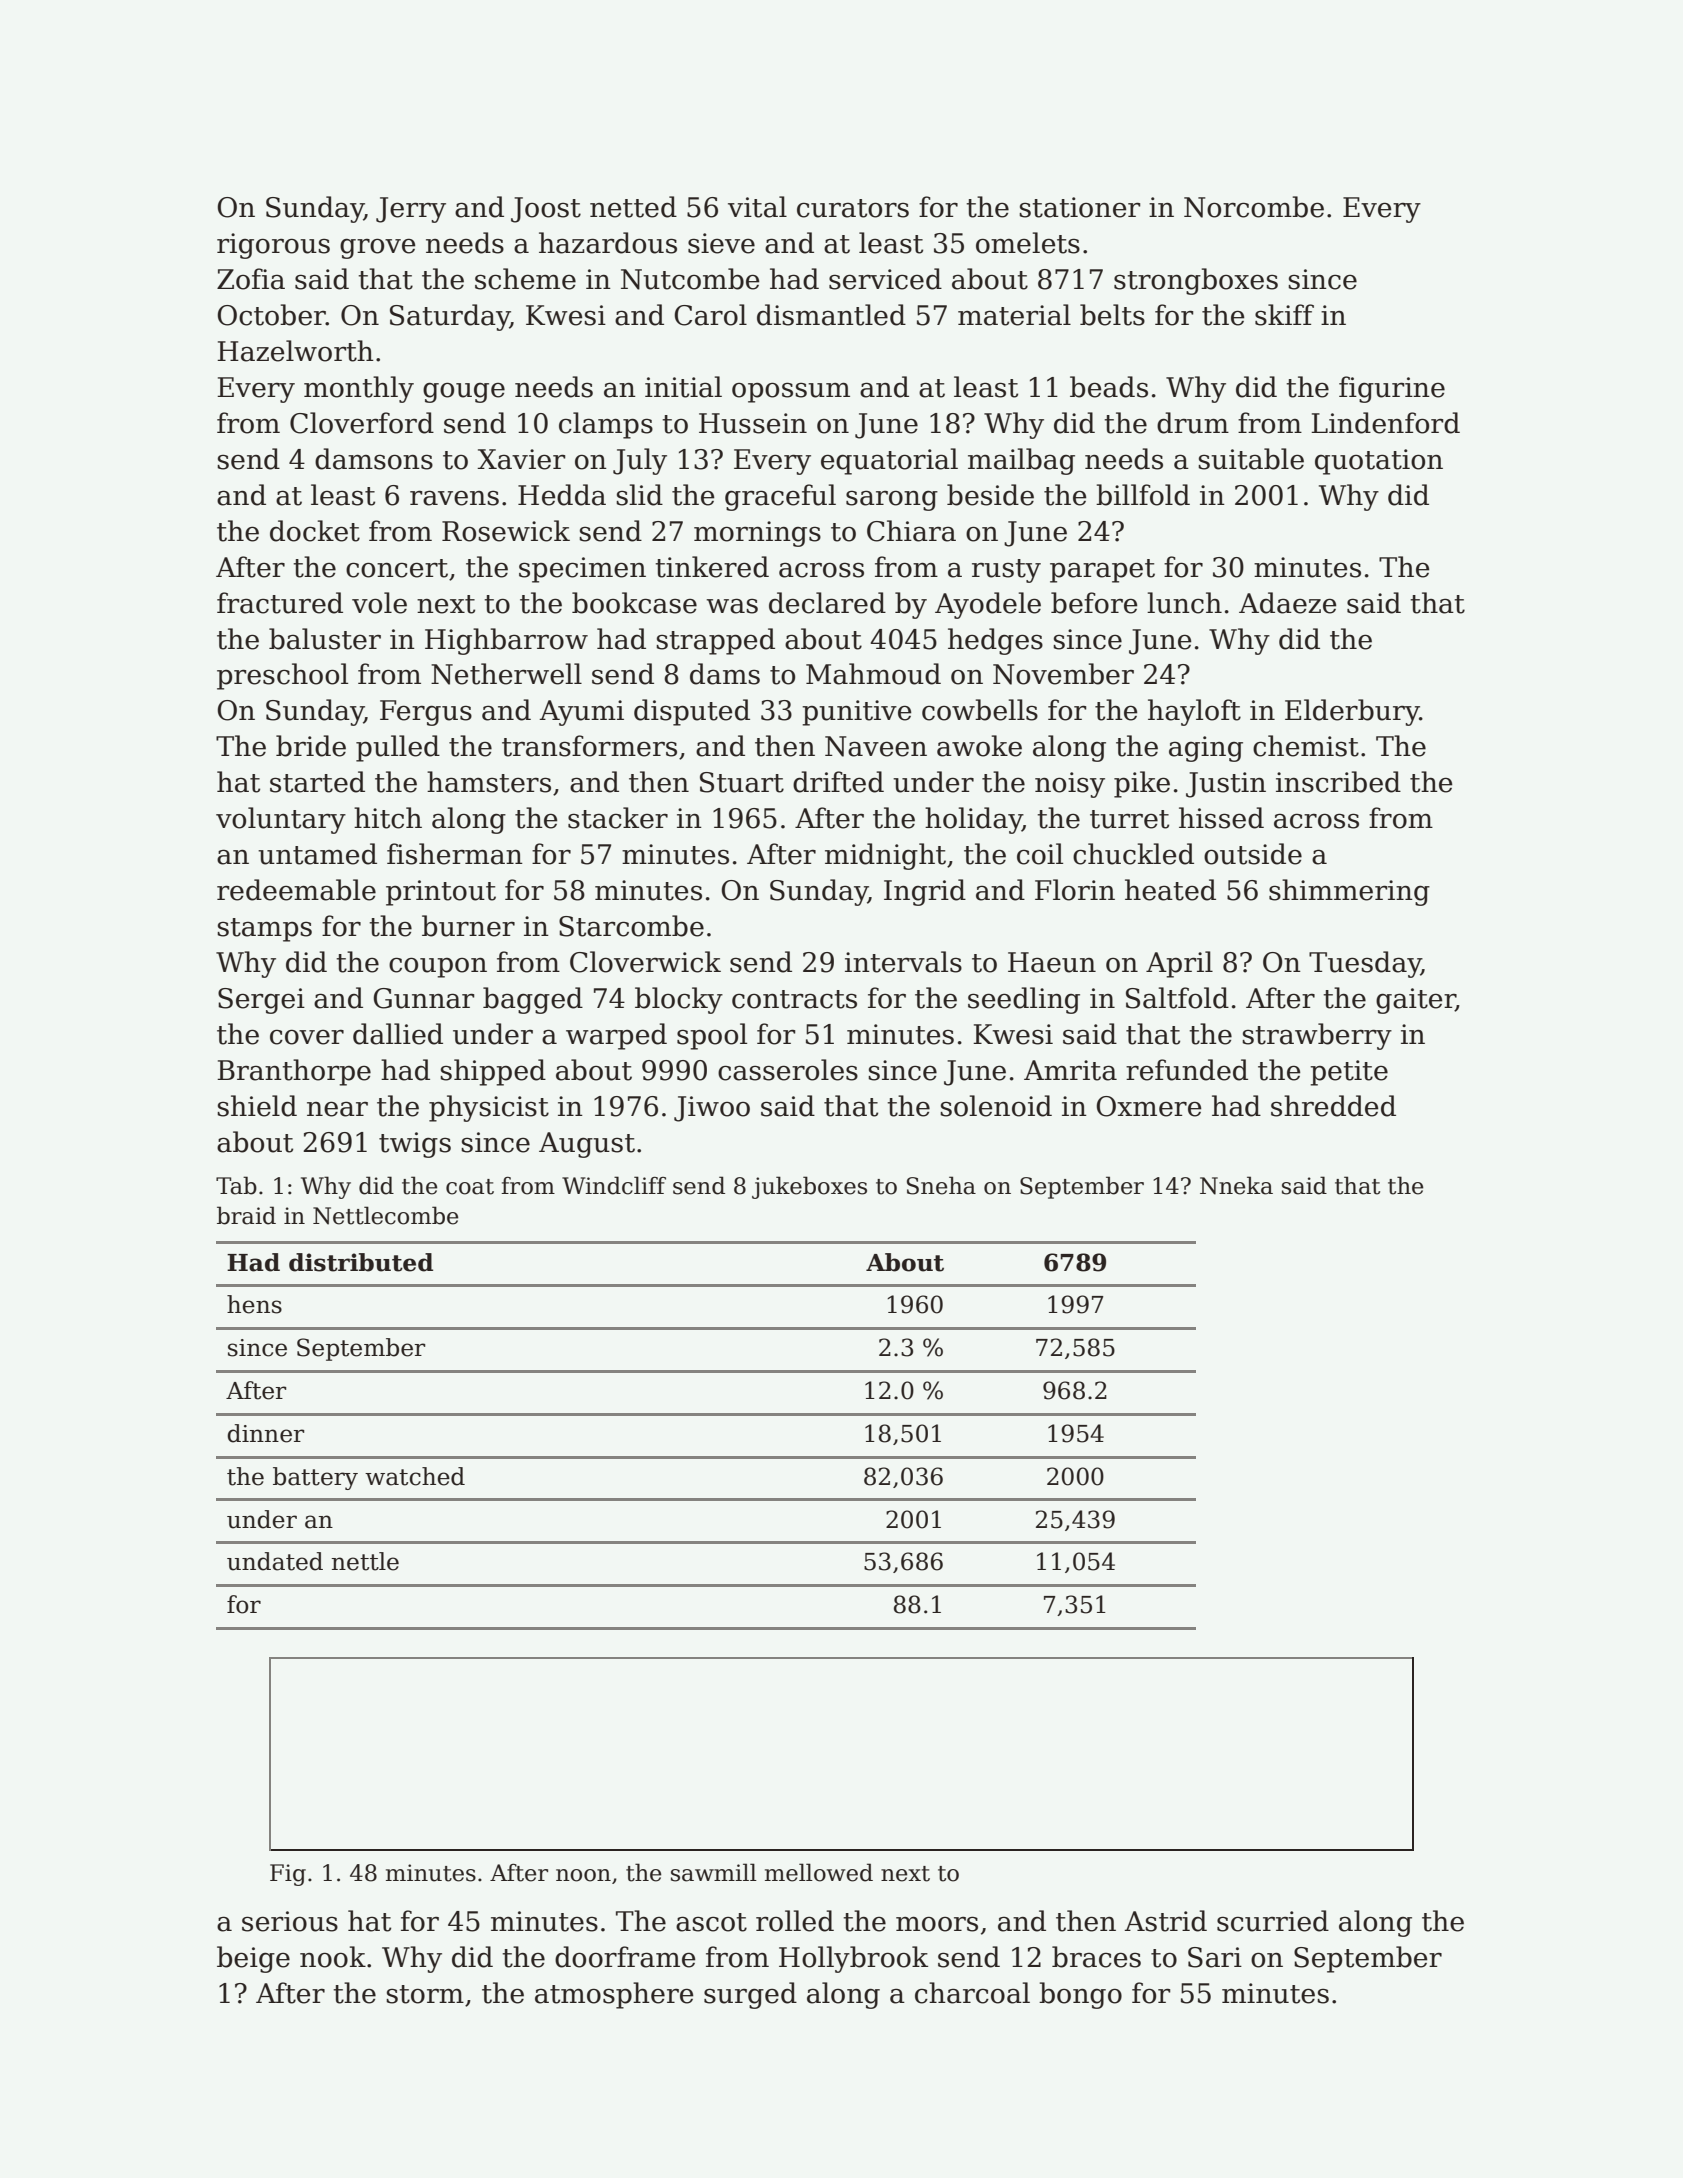  What do you see at coordinates (857, 713) in the page?
I see `punitive` at bounding box center [857, 713].
